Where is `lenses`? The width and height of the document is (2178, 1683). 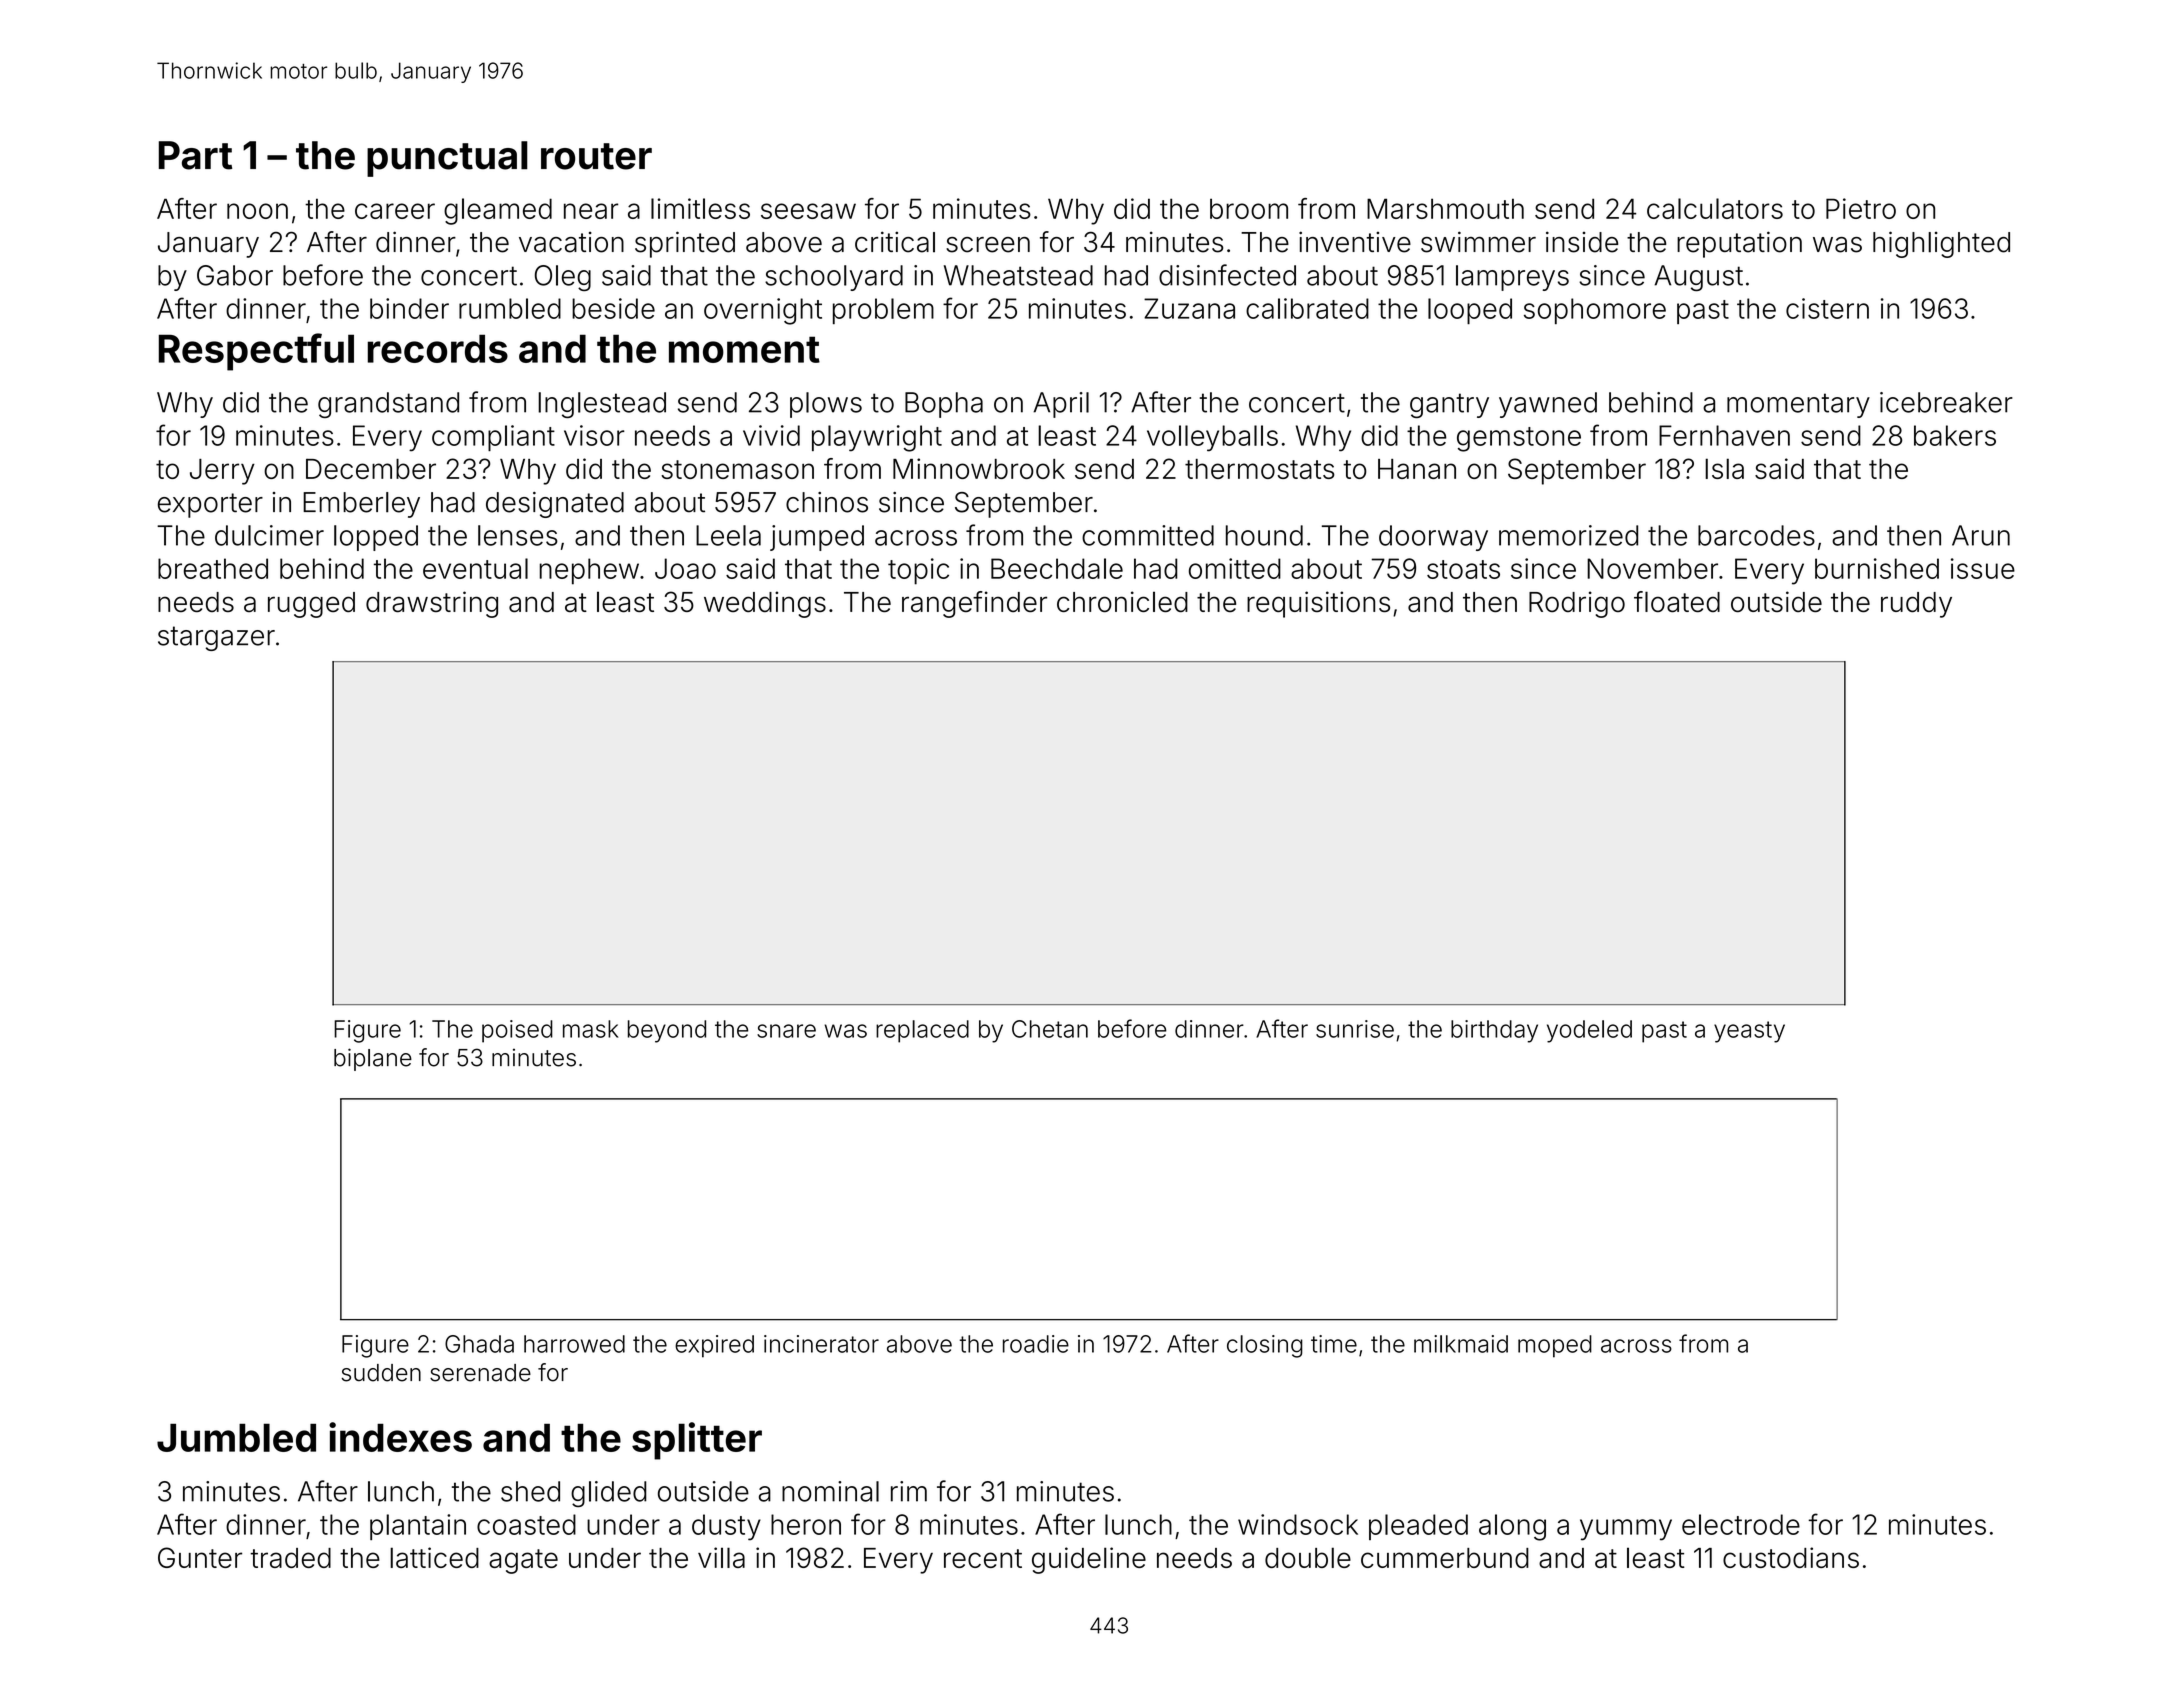
lenses is located at coordinates (518, 535).
